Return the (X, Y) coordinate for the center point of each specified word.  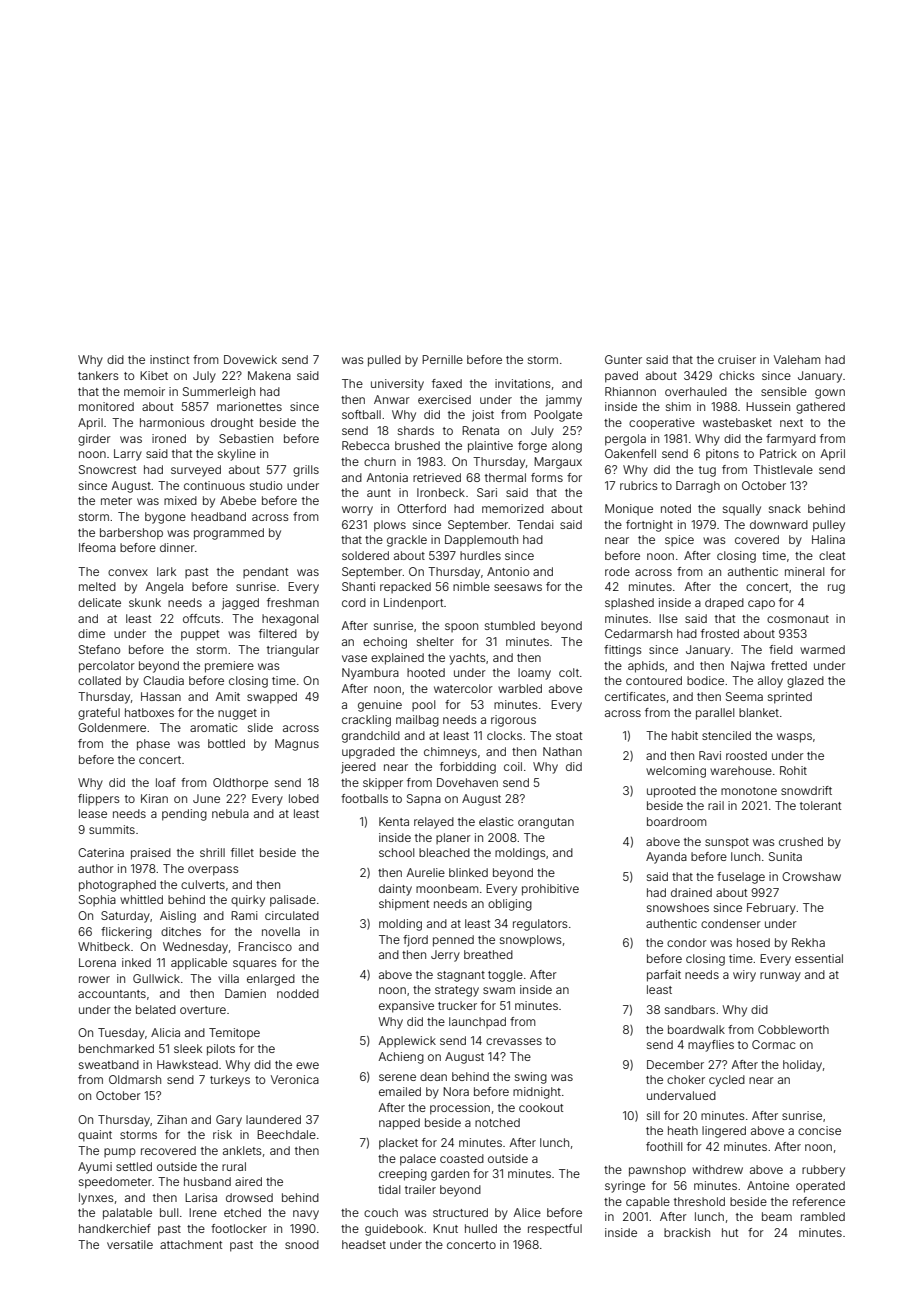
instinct (169, 359)
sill (653, 1115)
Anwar (392, 399)
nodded (298, 993)
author (96, 868)
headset (364, 1244)
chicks (737, 375)
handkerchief (115, 1228)
